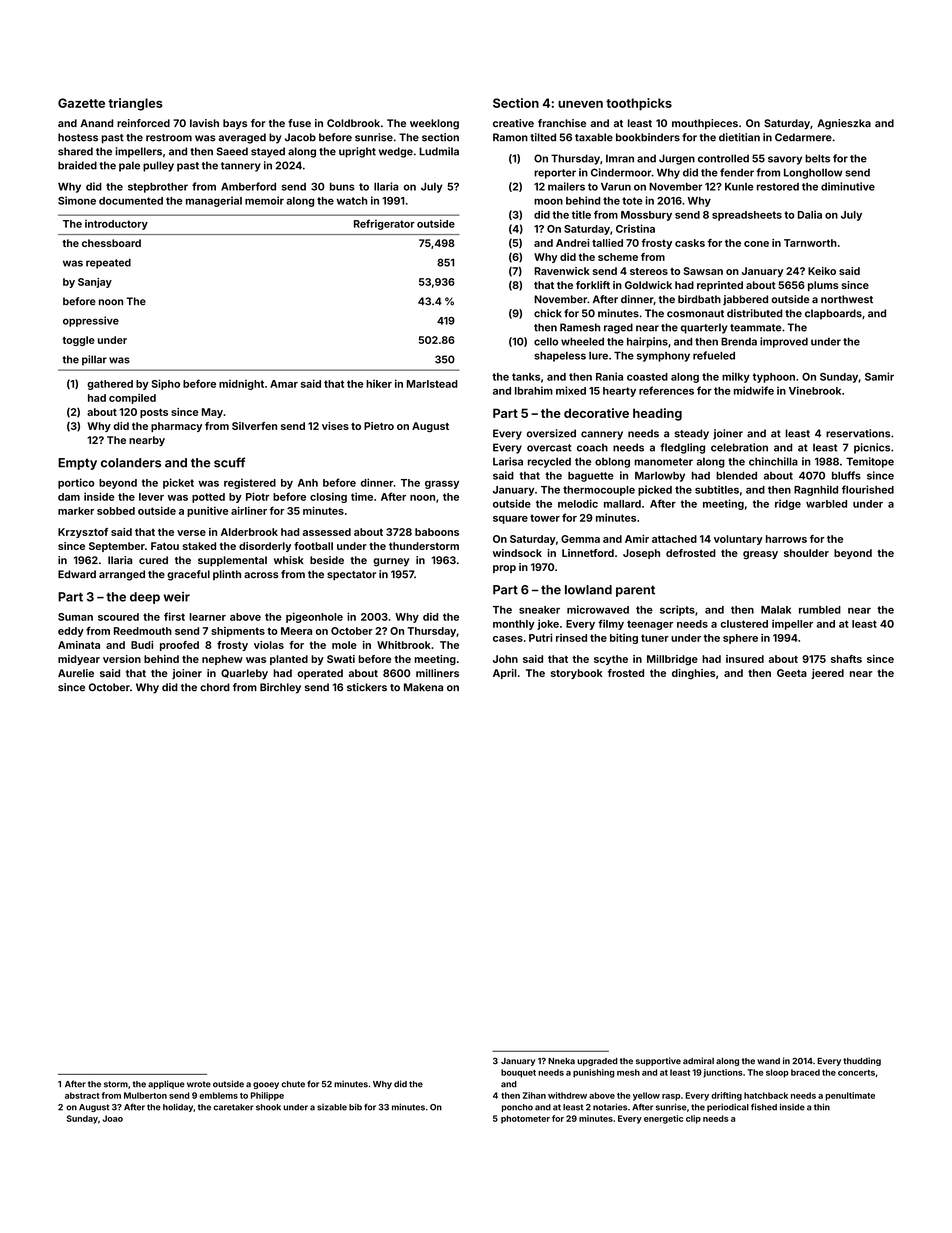 This screenshot has height=1233, width=952. What do you see at coordinates (822, 271) in the screenshot?
I see `Keiko` at bounding box center [822, 271].
